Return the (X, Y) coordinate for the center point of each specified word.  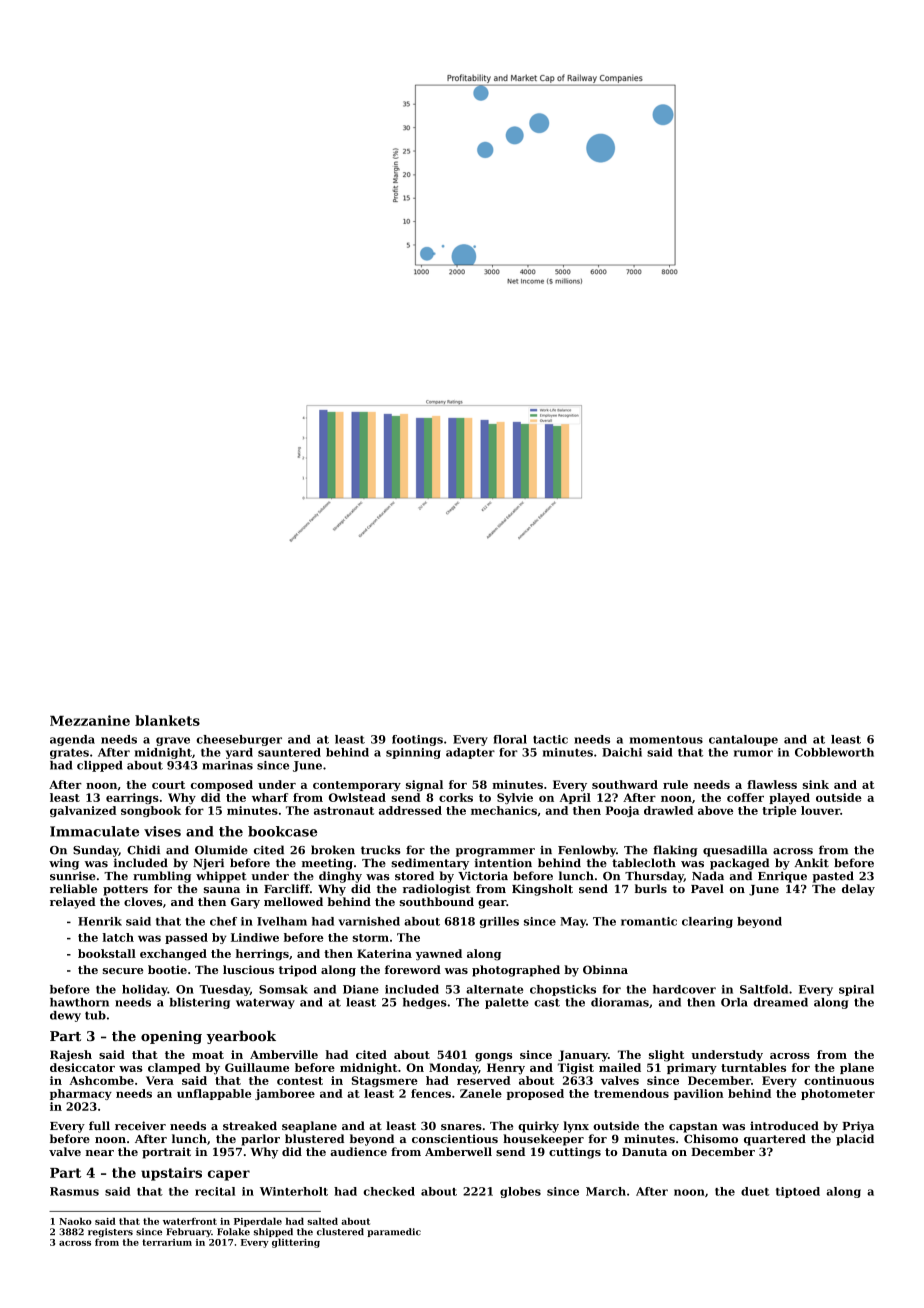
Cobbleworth (834, 752)
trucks (381, 850)
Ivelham (282, 921)
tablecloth (644, 863)
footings (417, 740)
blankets (167, 720)
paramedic (394, 1232)
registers (110, 1232)
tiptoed (798, 1192)
